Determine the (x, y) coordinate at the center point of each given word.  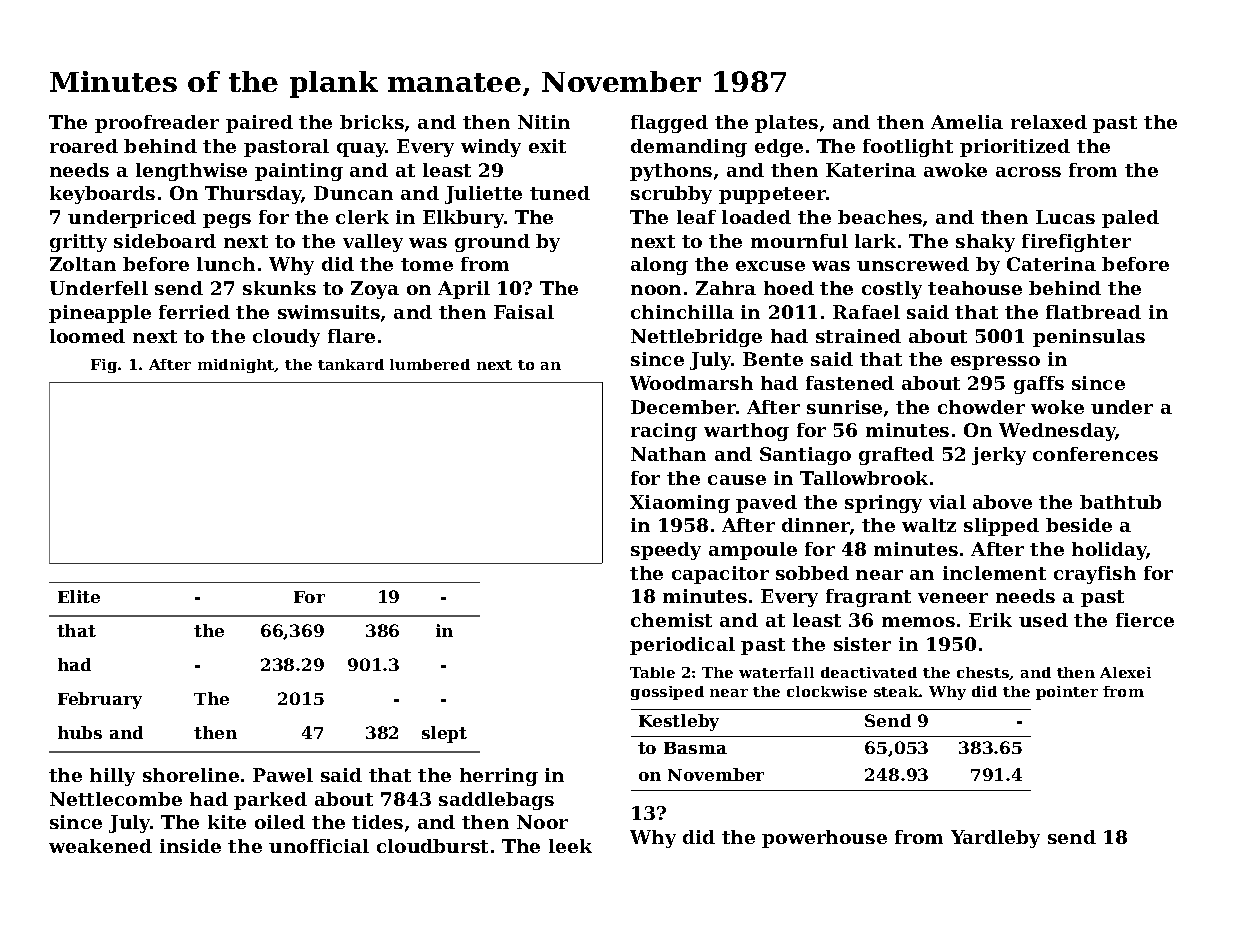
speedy (666, 551)
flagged (669, 124)
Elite (79, 596)
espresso (995, 363)
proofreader (157, 124)
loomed (87, 336)
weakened (100, 846)
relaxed (1049, 122)
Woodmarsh (691, 383)
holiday (1109, 551)
